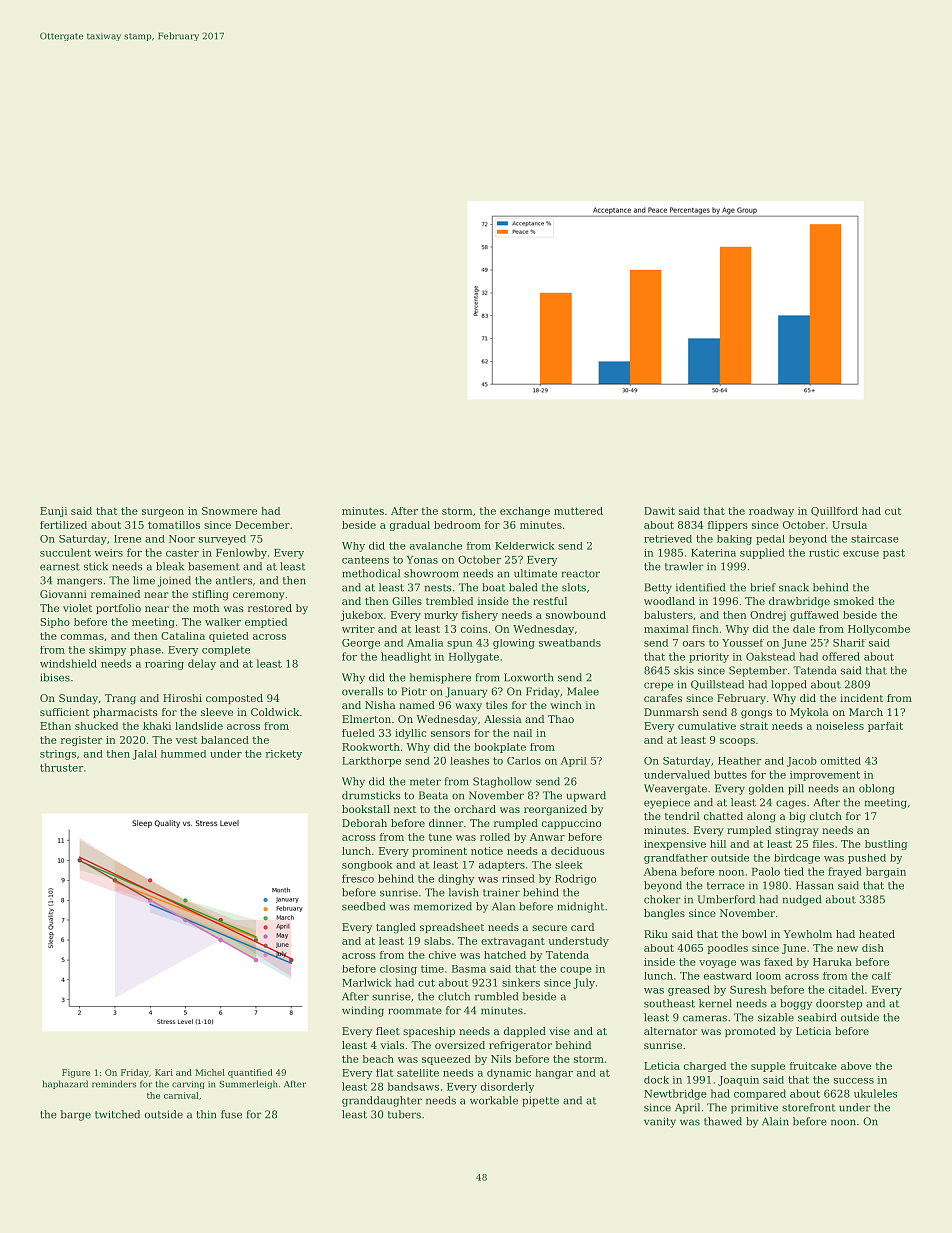  What do you see at coordinates (363, 1011) in the document?
I see `winding` at bounding box center [363, 1011].
